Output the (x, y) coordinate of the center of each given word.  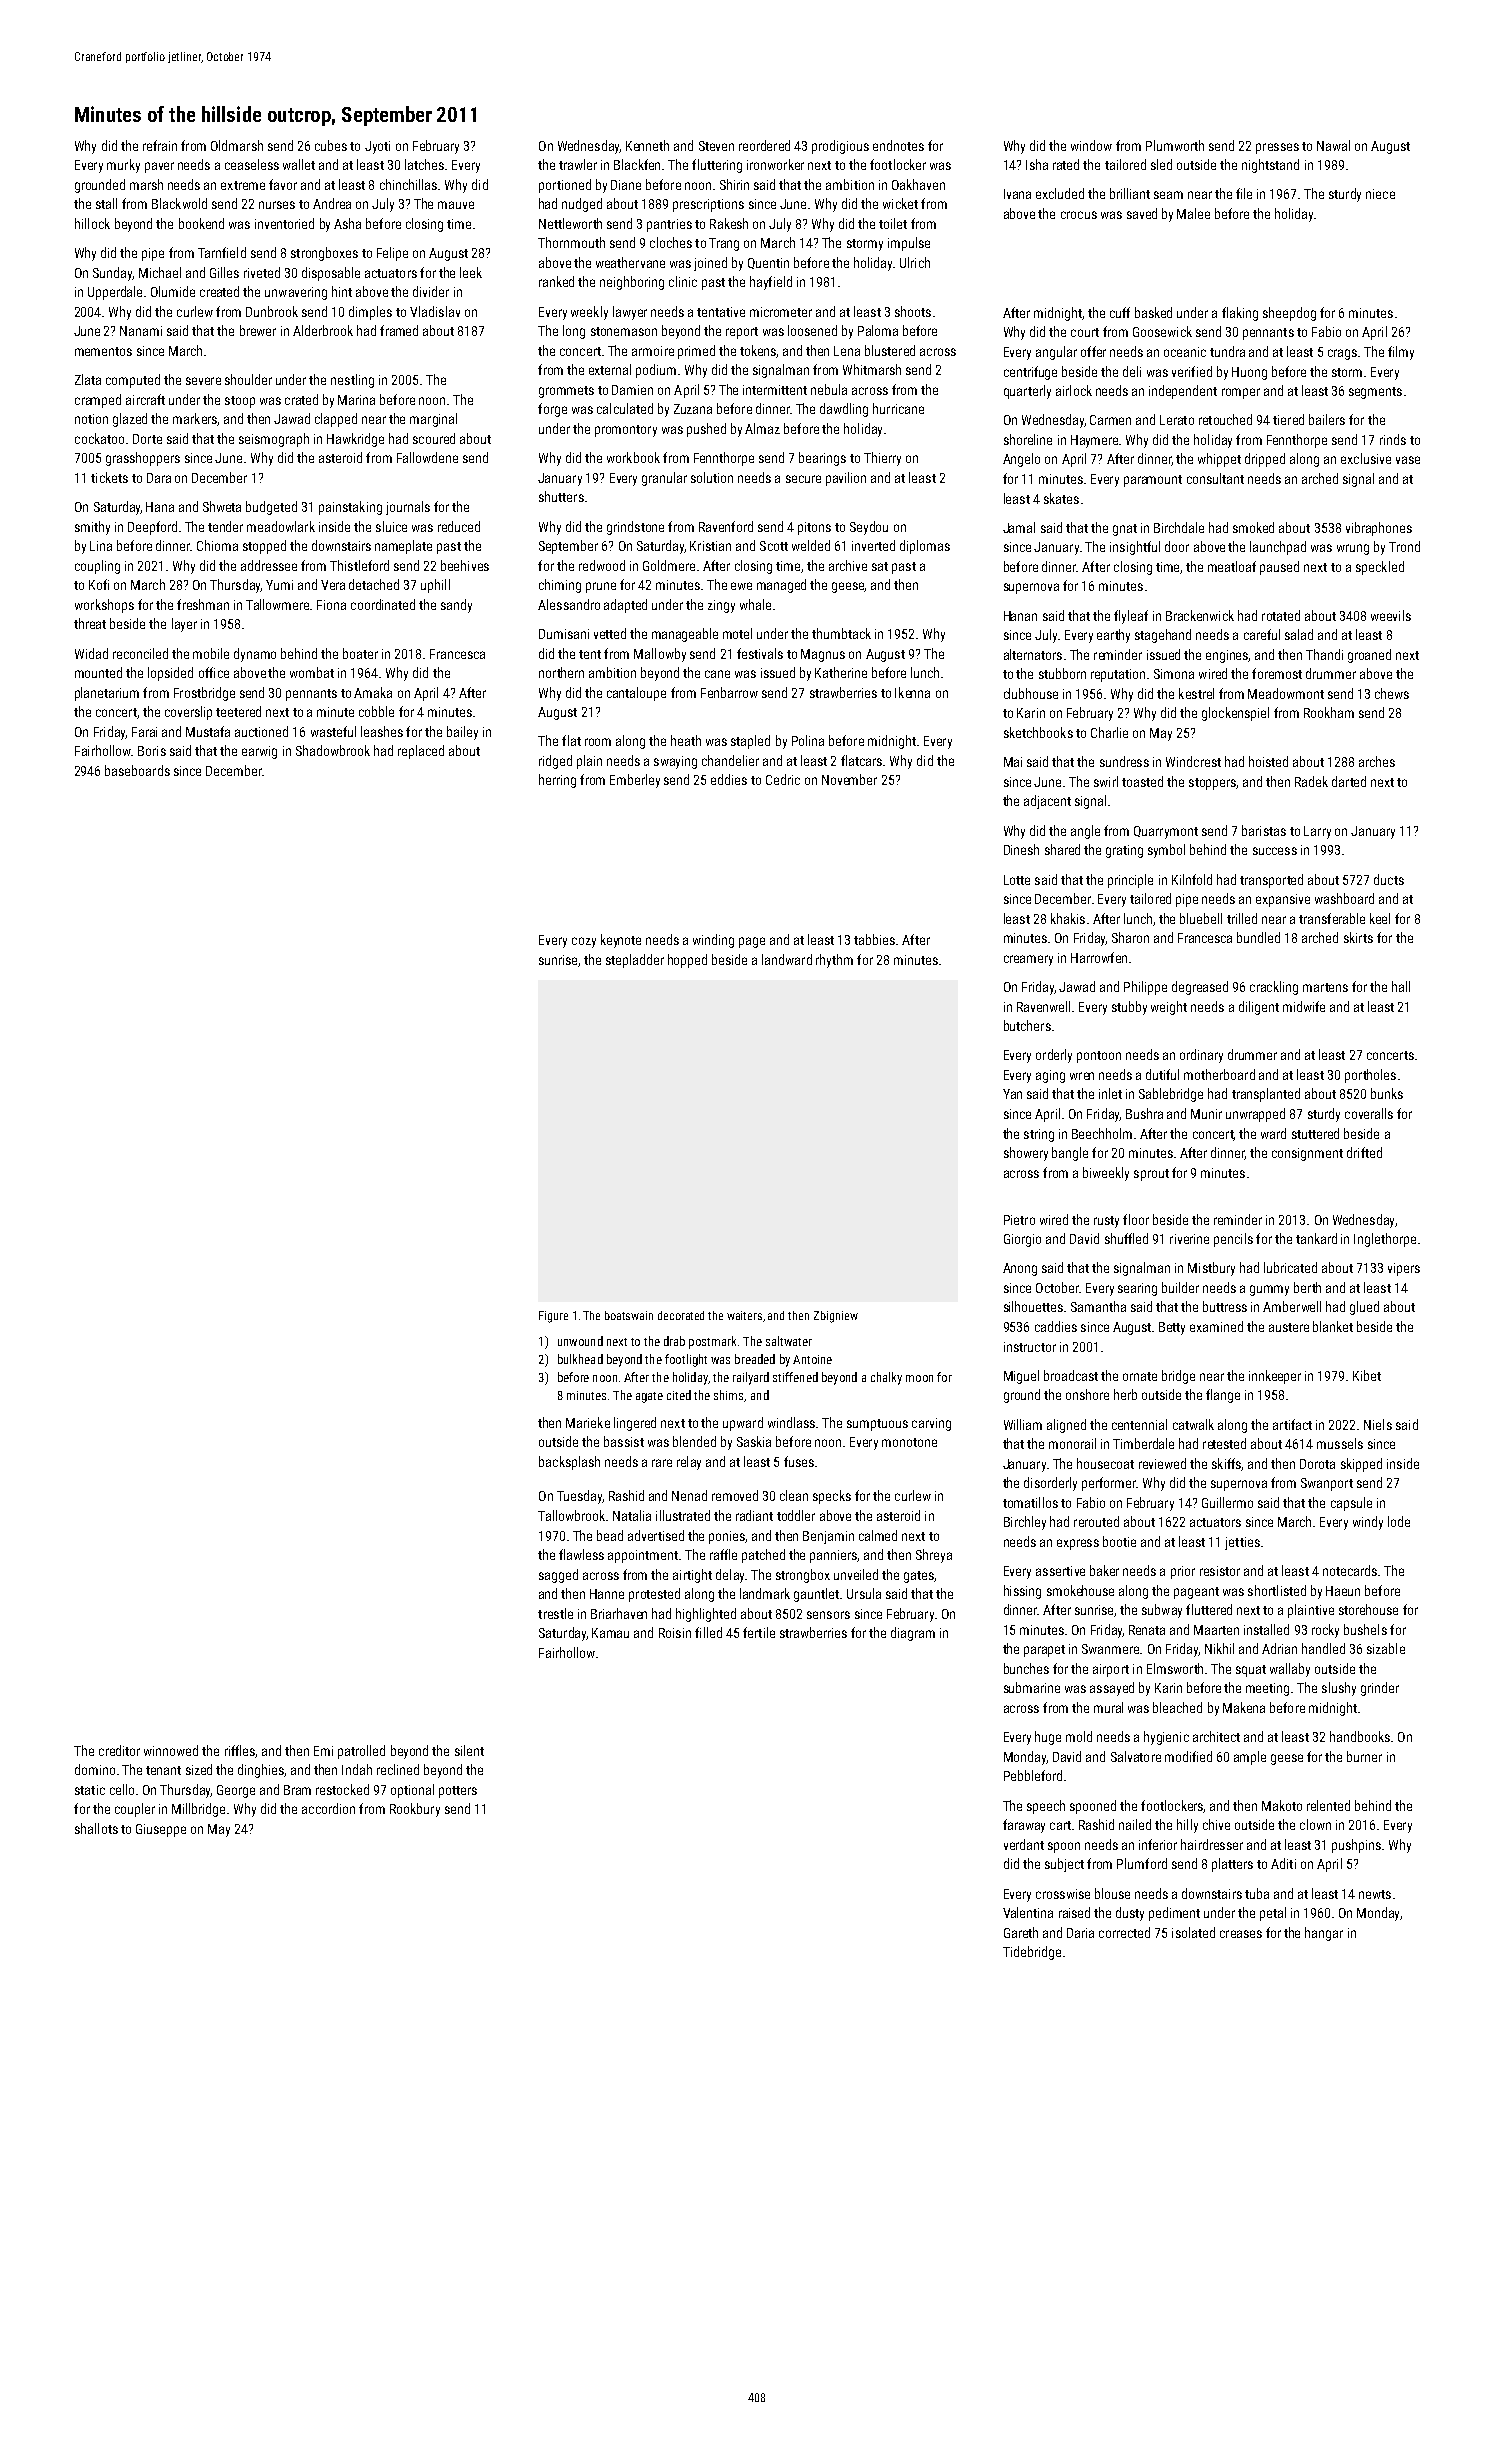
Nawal (1333, 145)
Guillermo (1227, 1502)
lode (1399, 1521)
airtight (692, 1576)
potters (458, 1792)
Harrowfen (1099, 957)
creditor (119, 1750)
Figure (553, 1317)
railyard (751, 1378)
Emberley (635, 781)
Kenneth (647, 145)
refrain (160, 145)
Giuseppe (161, 1830)
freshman (203, 604)
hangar (1324, 1934)
